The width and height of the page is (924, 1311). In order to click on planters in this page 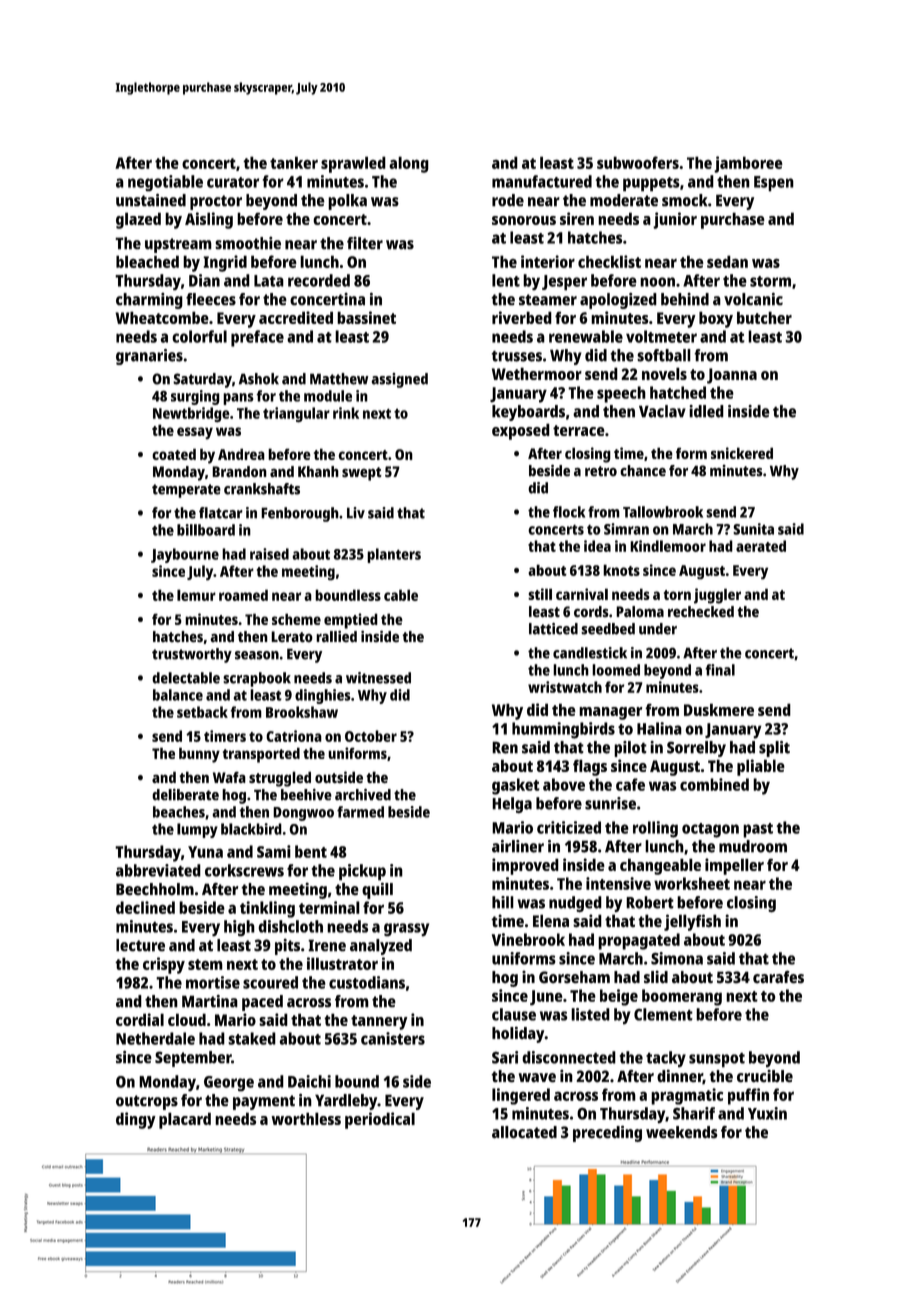, I will do `click(394, 555)`.
